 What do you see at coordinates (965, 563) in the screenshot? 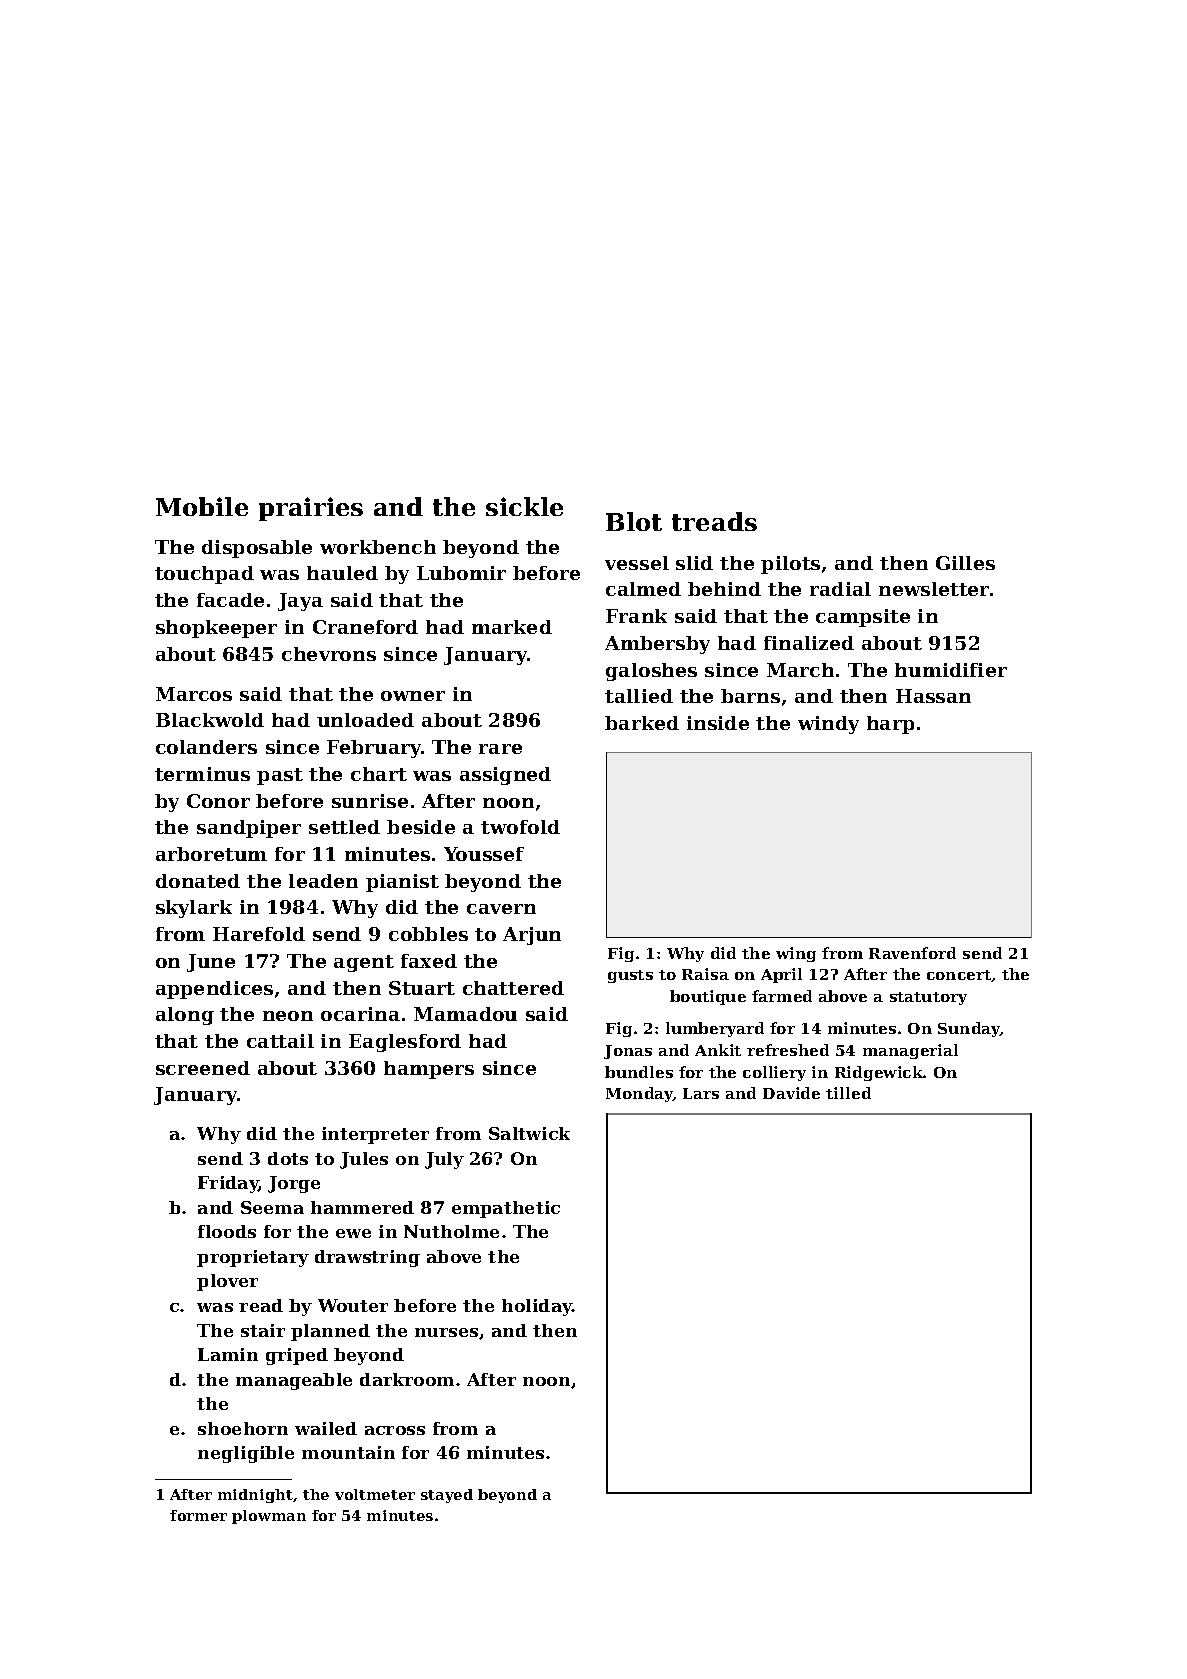
I see `Gilles` at bounding box center [965, 563].
